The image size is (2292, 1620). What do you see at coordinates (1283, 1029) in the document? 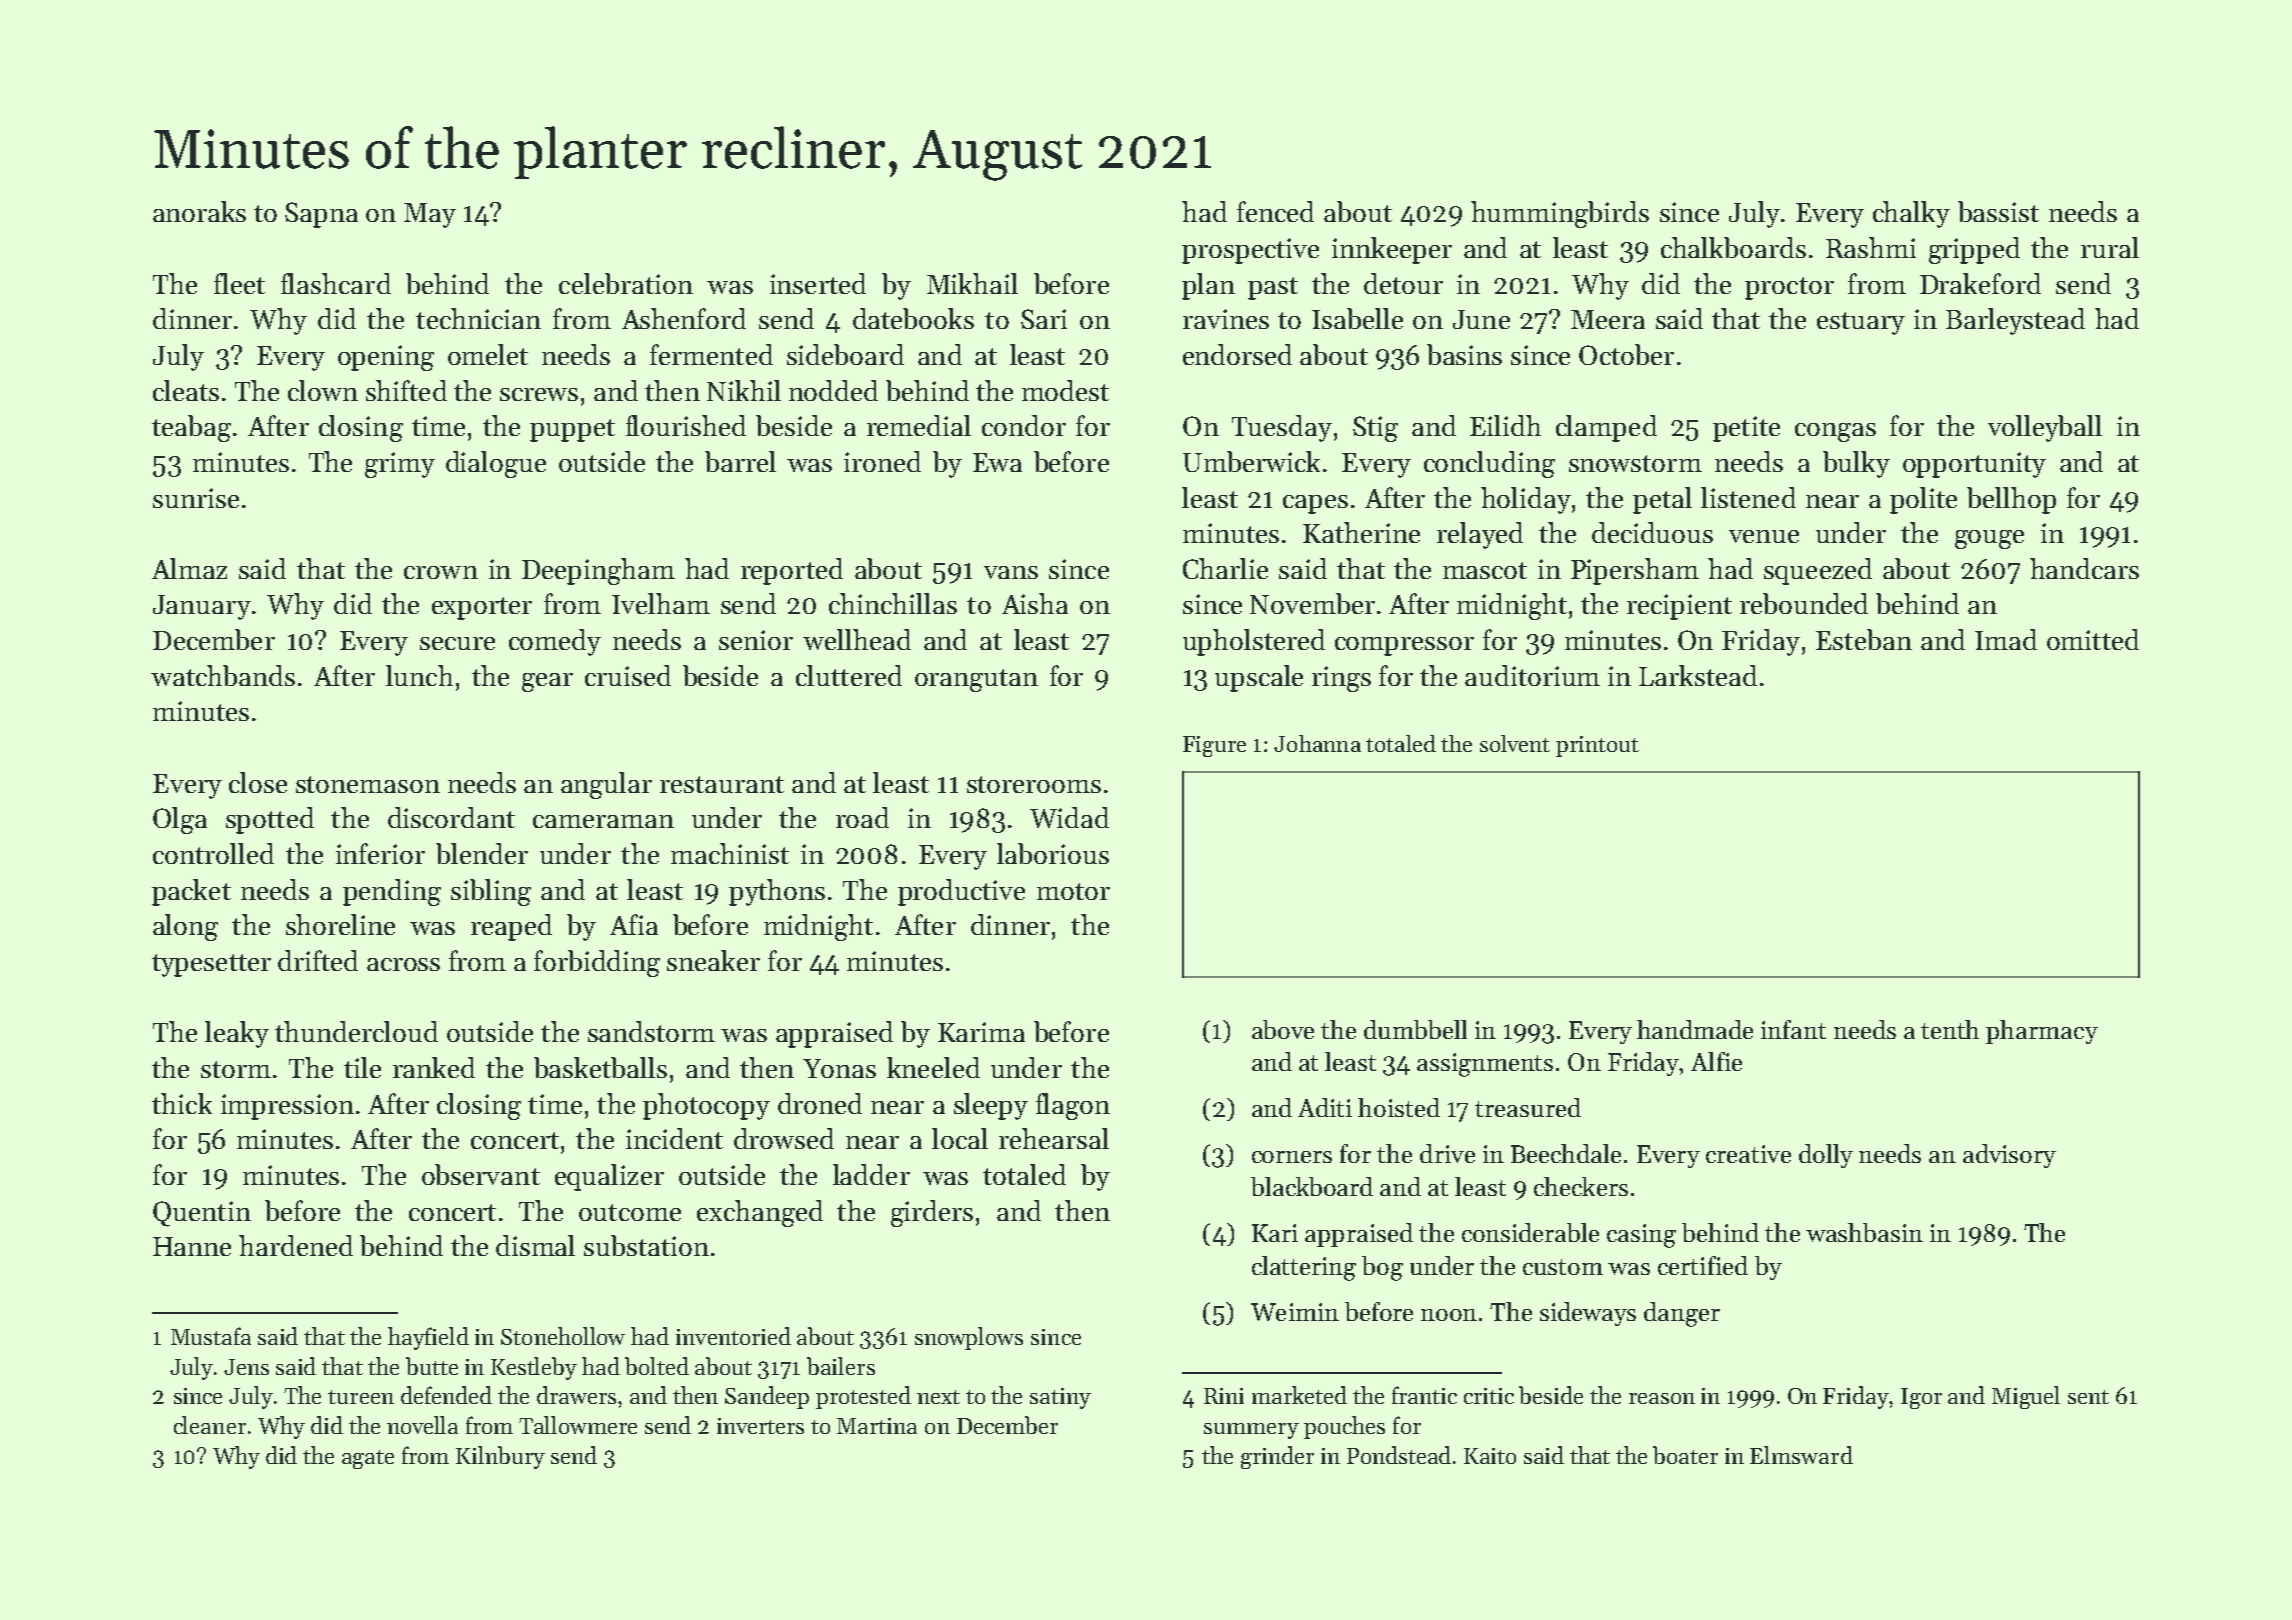
I see `above` at bounding box center [1283, 1029].
